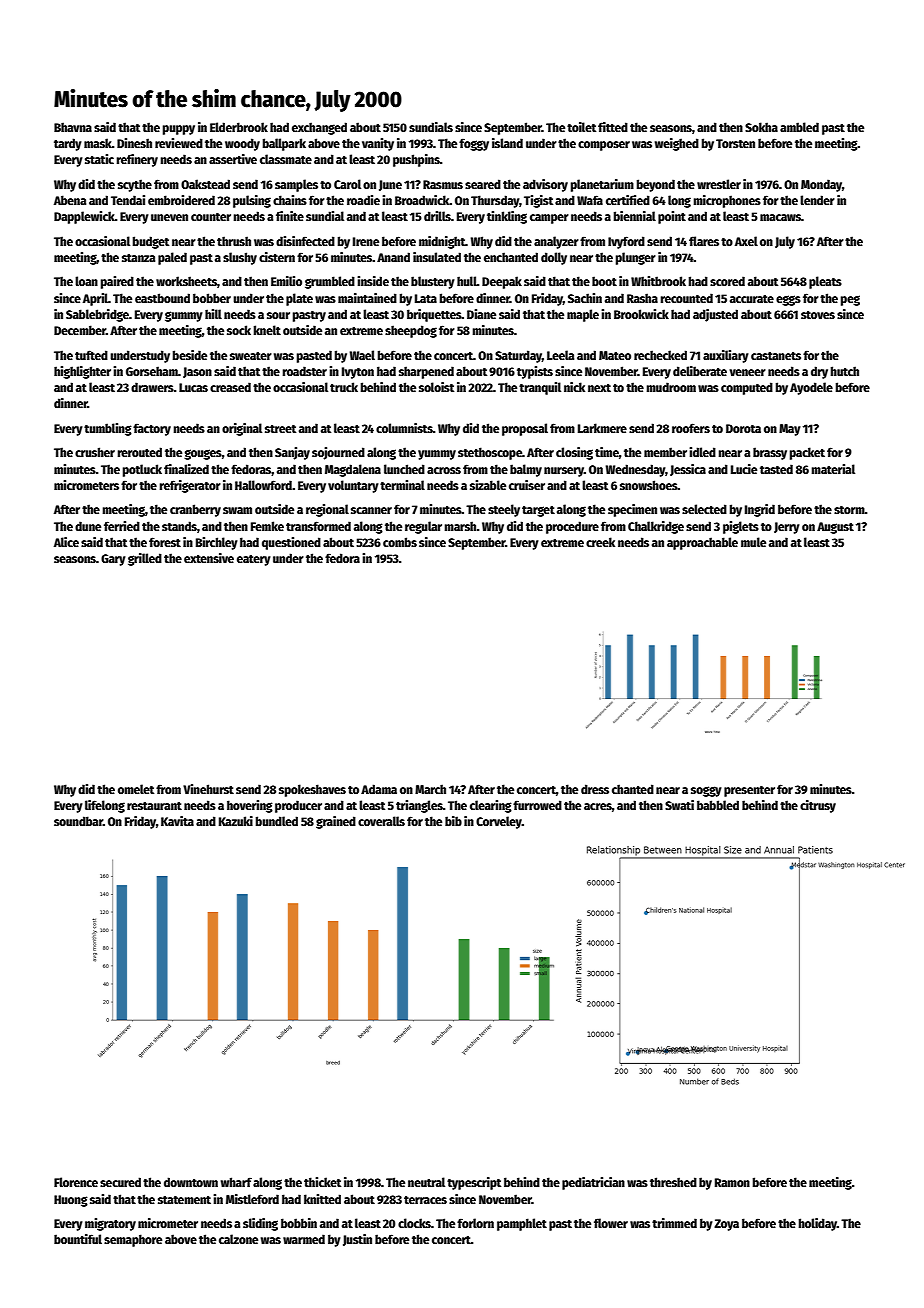  What do you see at coordinates (336, 822) in the document?
I see `grained` at bounding box center [336, 822].
